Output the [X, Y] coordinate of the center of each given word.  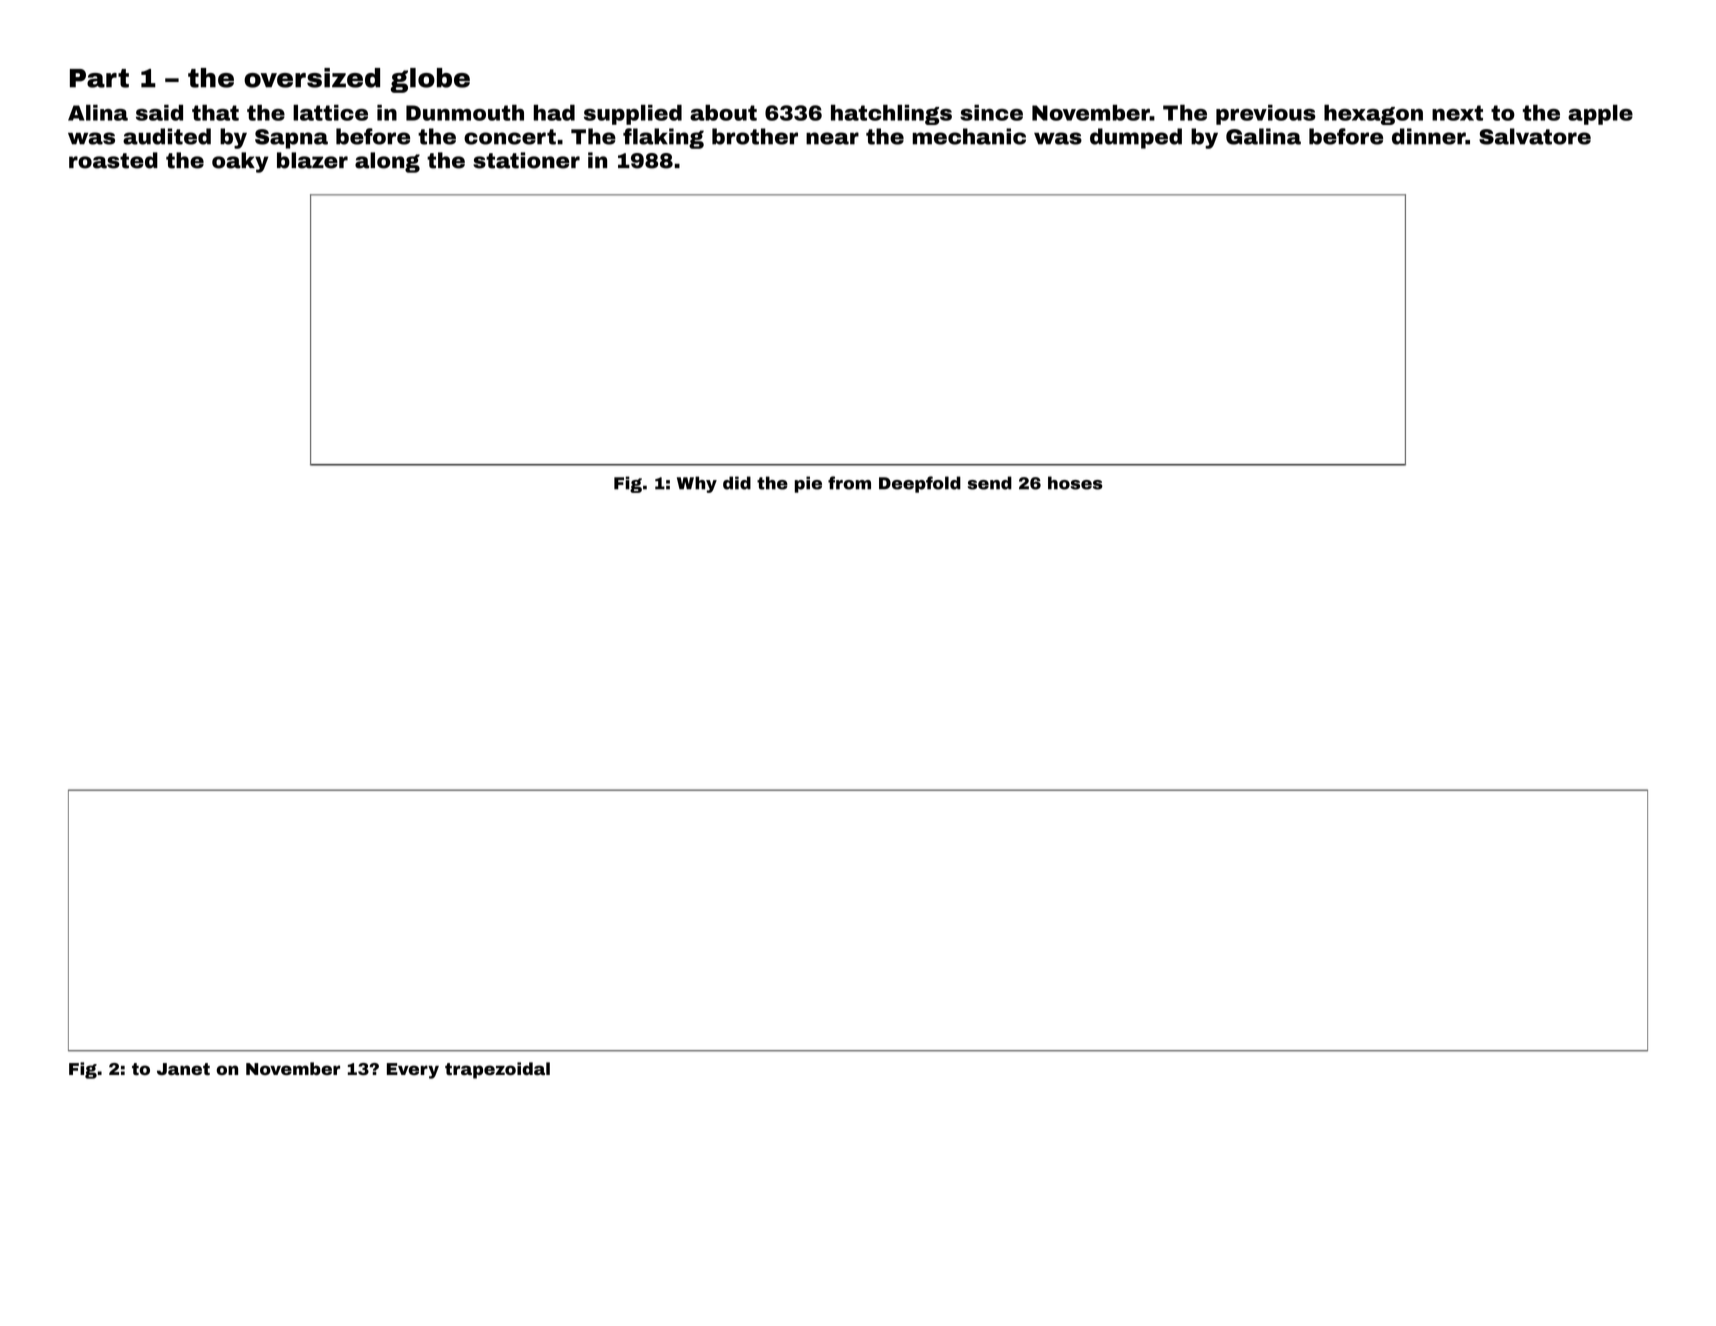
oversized [312, 78]
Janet [183, 1069]
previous [1266, 115]
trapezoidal [497, 1070]
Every [413, 1071]
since [991, 113]
